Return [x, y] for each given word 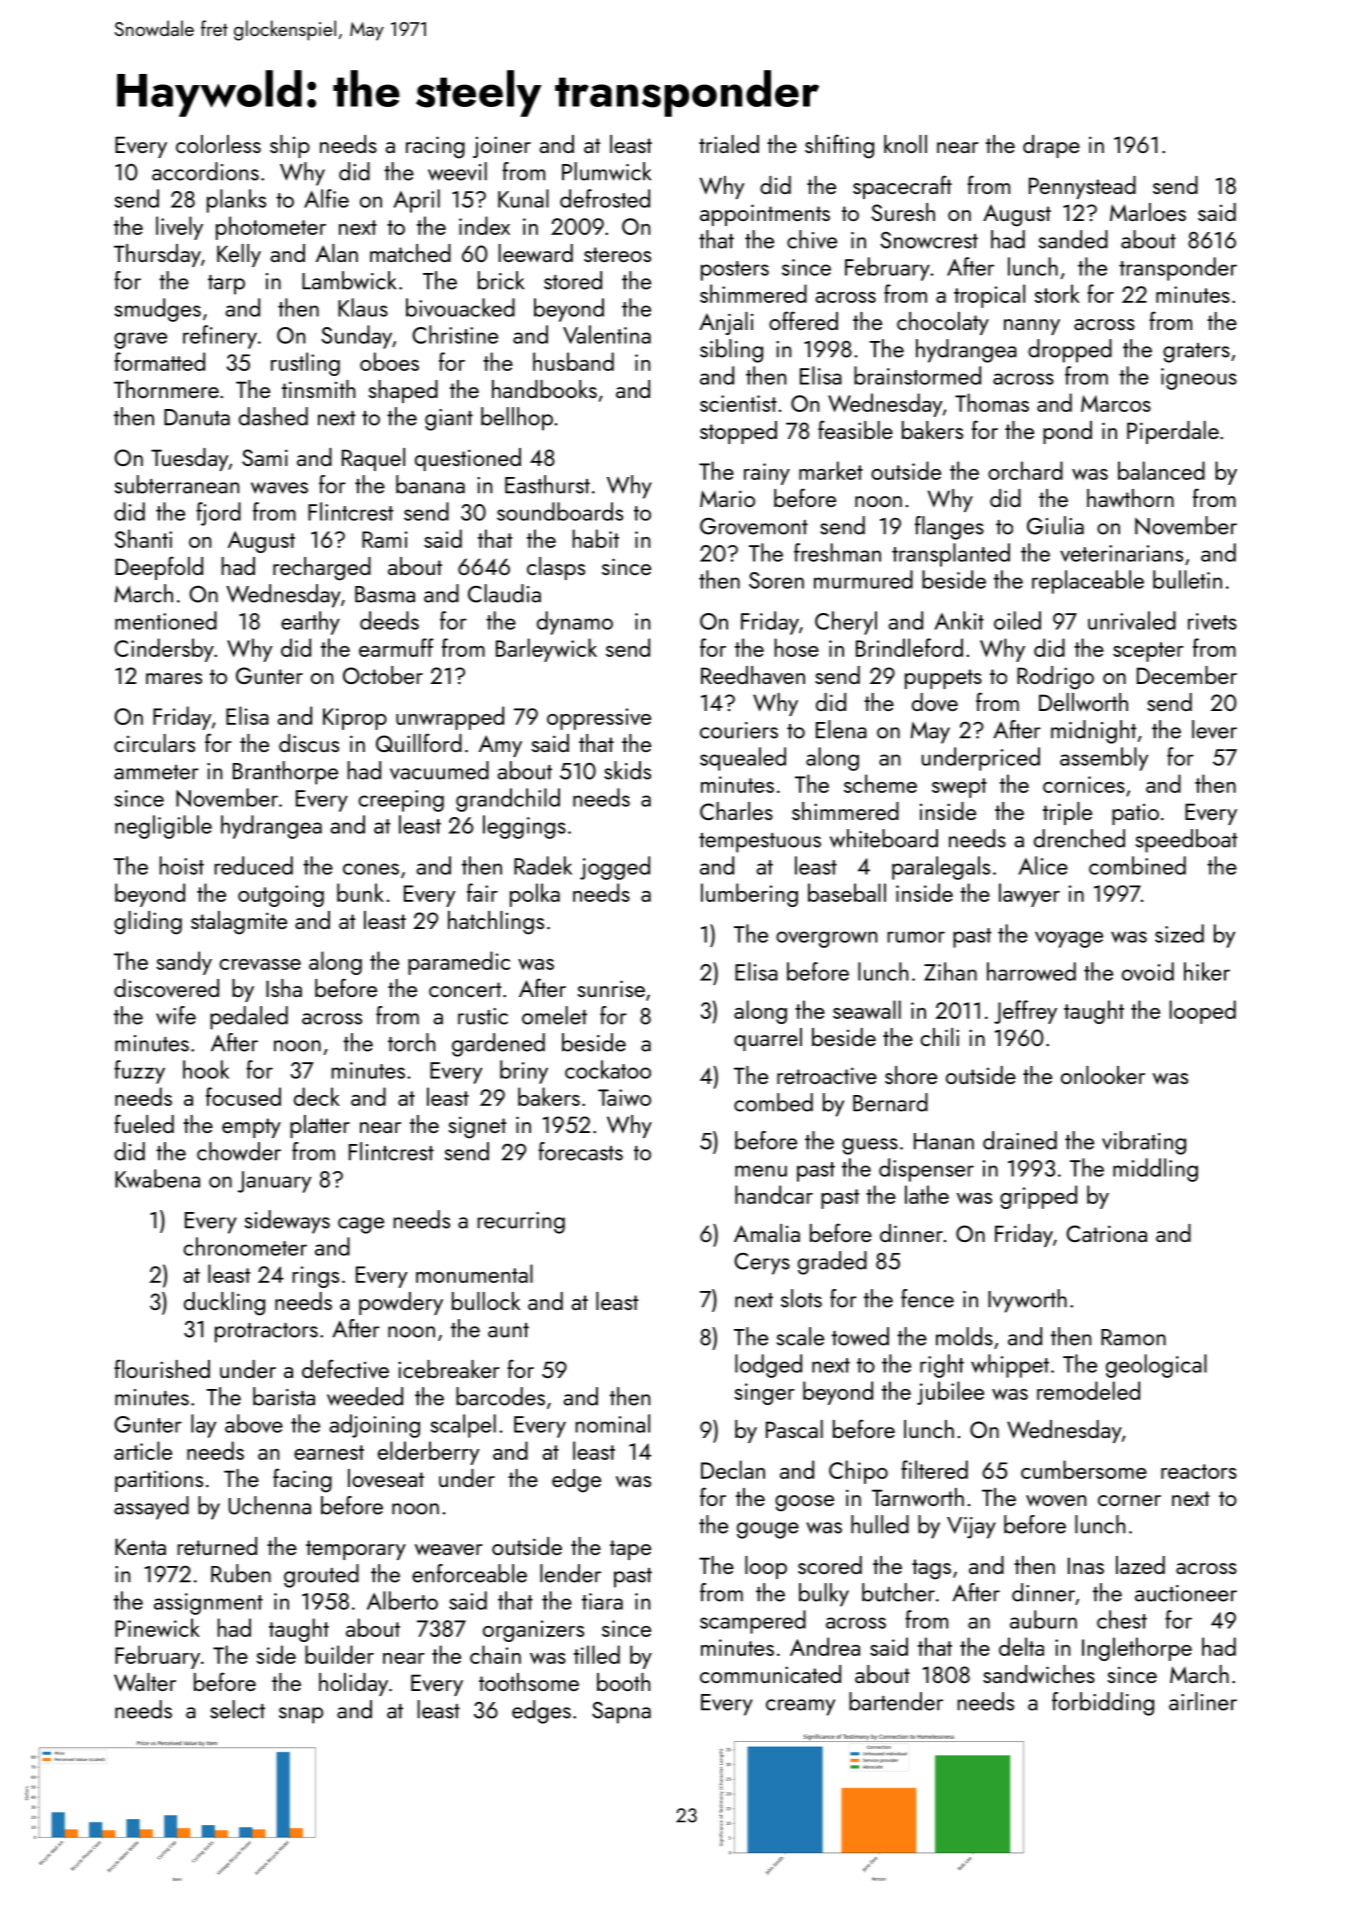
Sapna [621, 1713]
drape [1051, 146]
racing [435, 147]
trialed [729, 144]
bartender [896, 1701]
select [237, 1709]
